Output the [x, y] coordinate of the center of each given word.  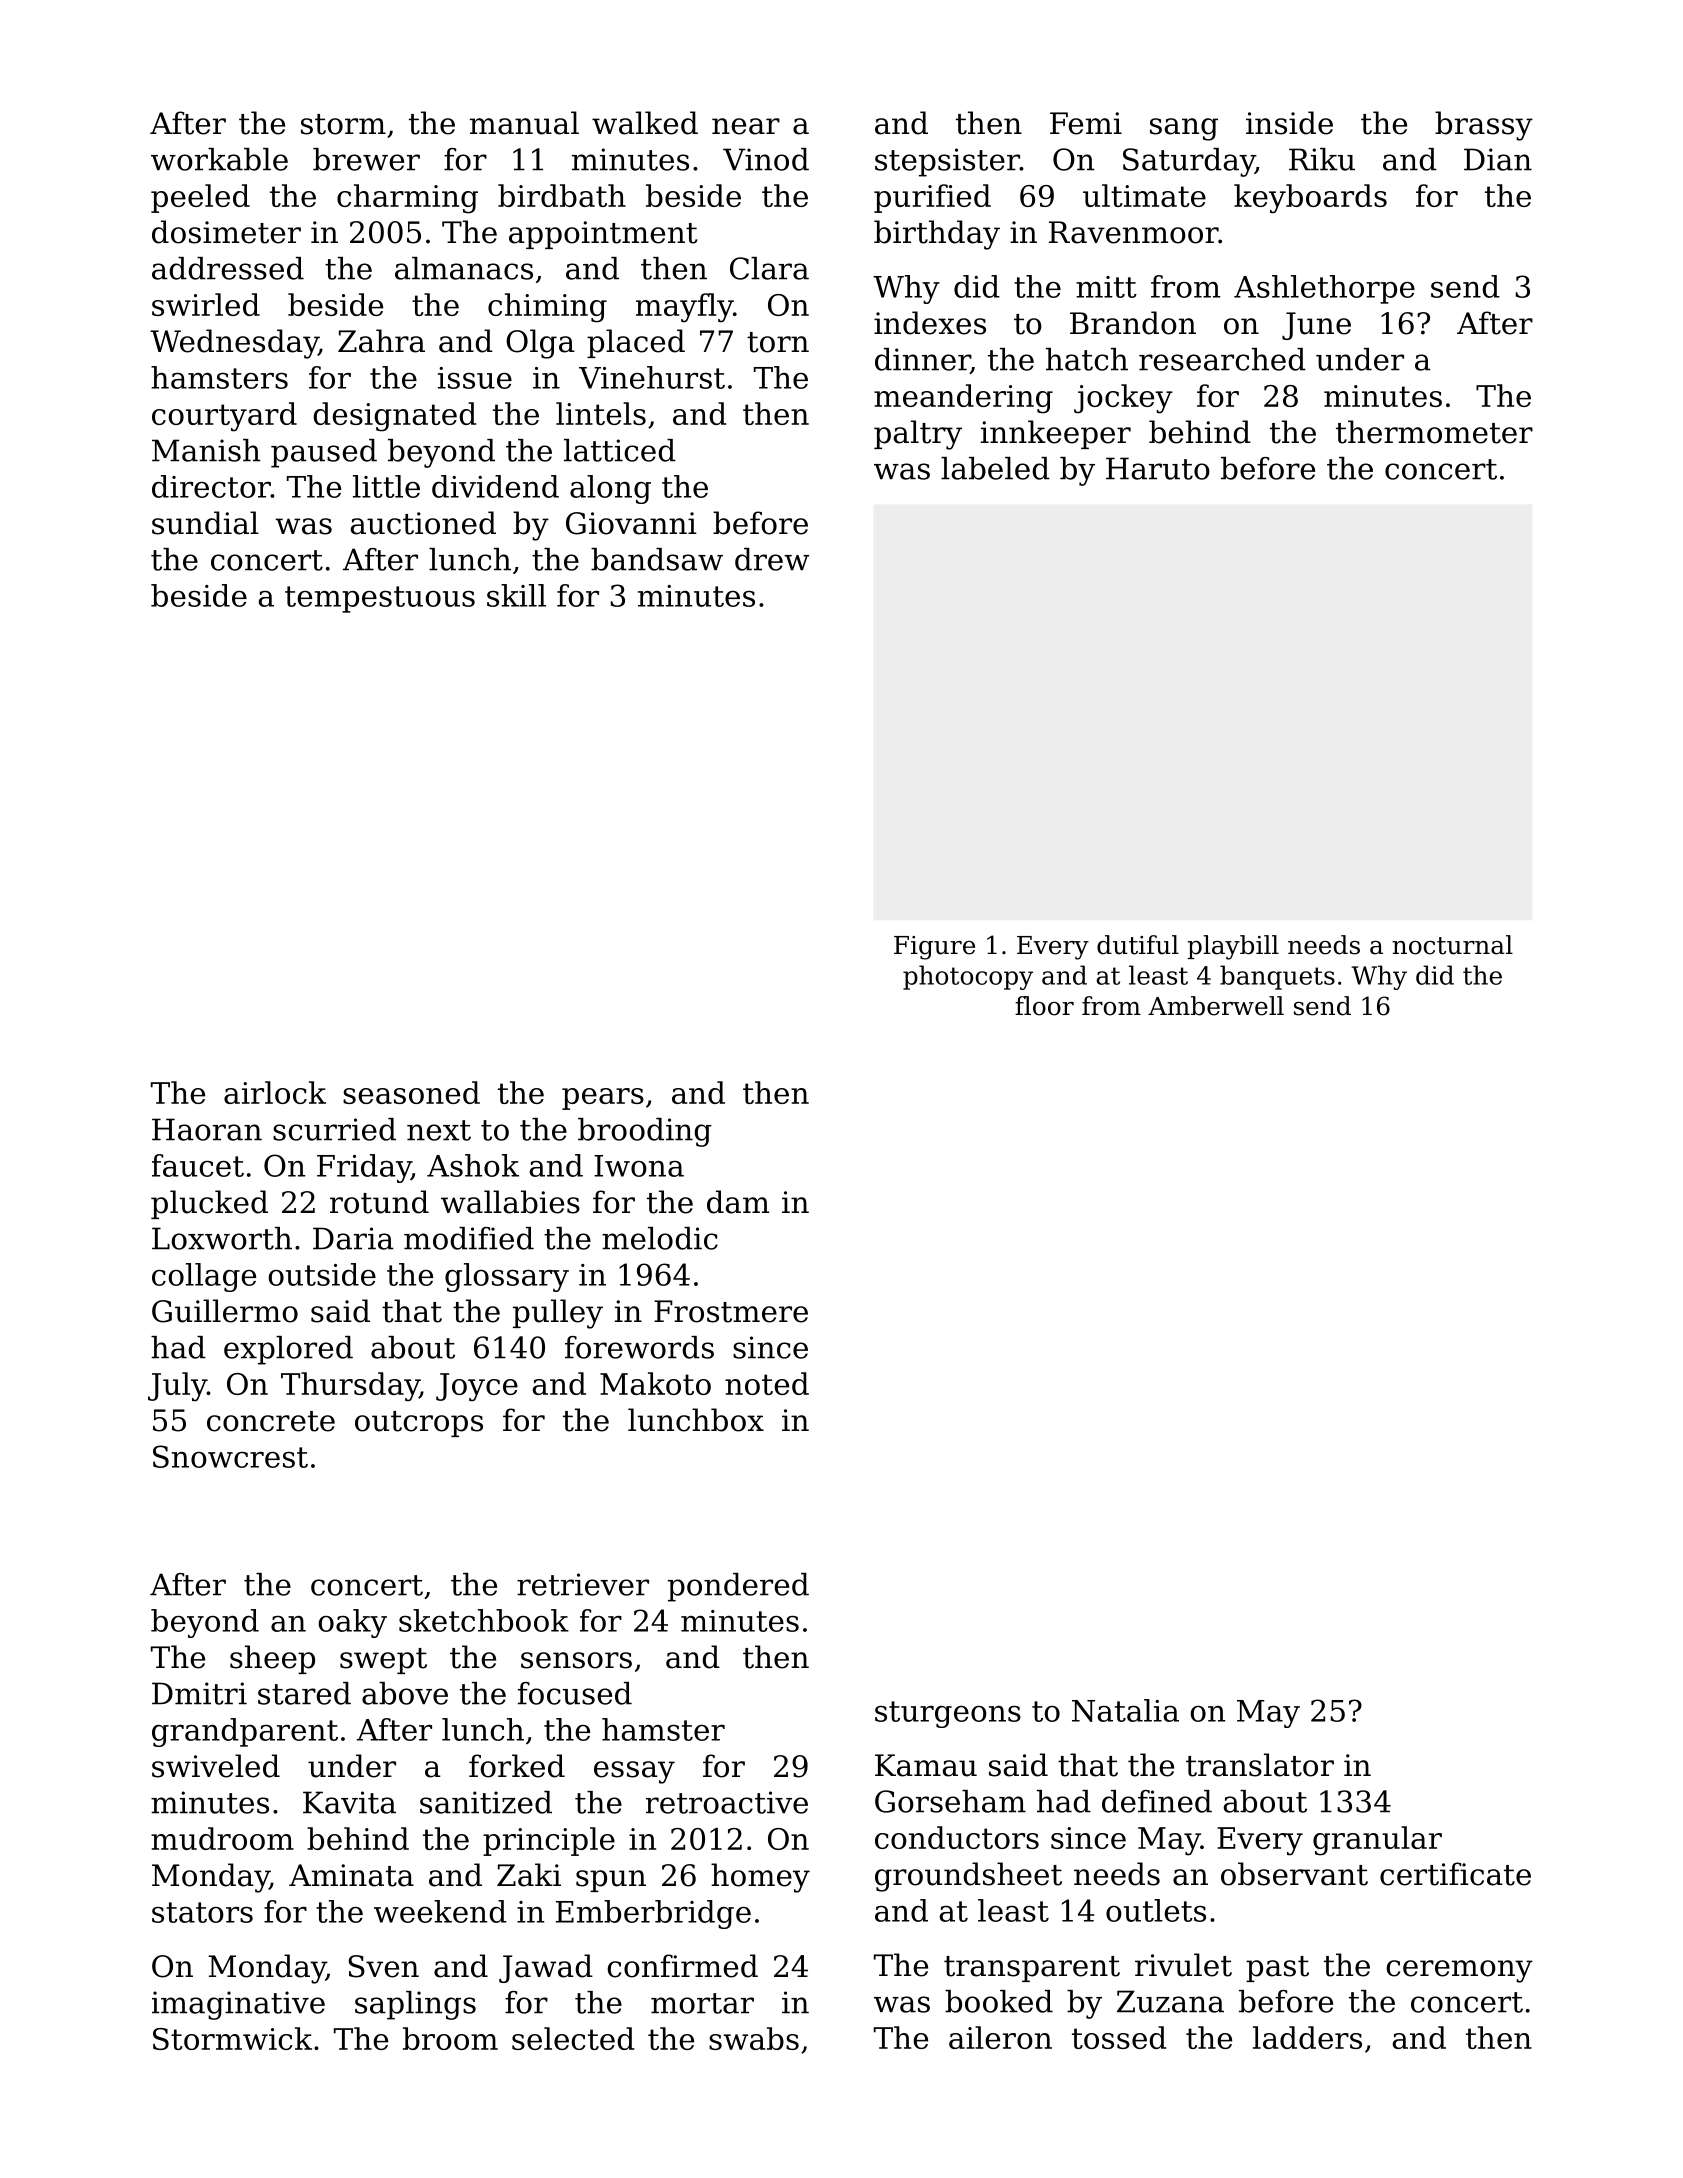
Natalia [1125, 1710]
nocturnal [1452, 945]
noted [767, 1383]
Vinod [766, 159]
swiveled [216, 1766]
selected [573, 2038]
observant [1294, 1874]
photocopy [968, 977]
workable [219, 159]
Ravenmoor [1133, 232]
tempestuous [380, 599]
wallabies [510, 1202]
